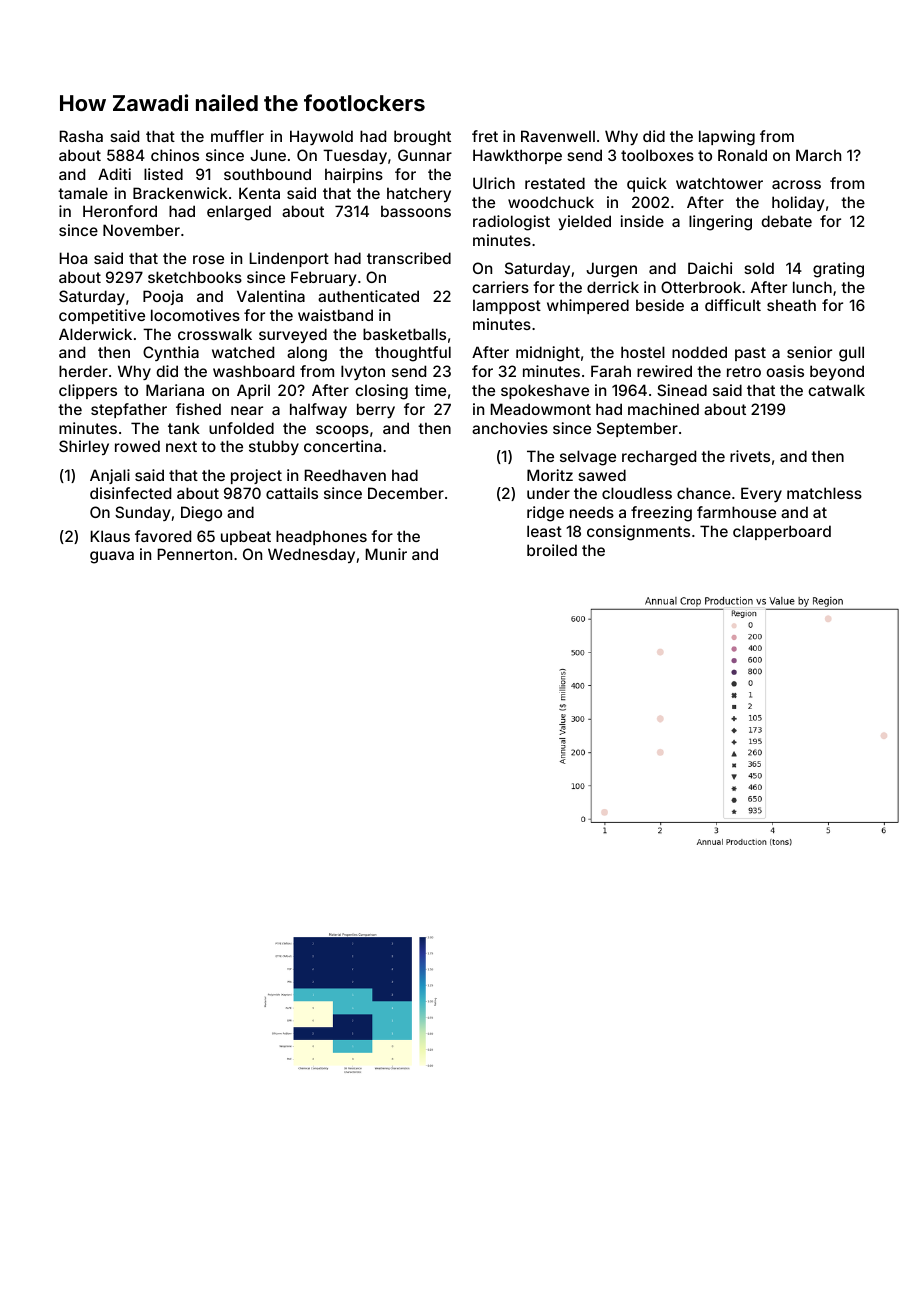  I want to click on Aditi, so click(114, 174).
